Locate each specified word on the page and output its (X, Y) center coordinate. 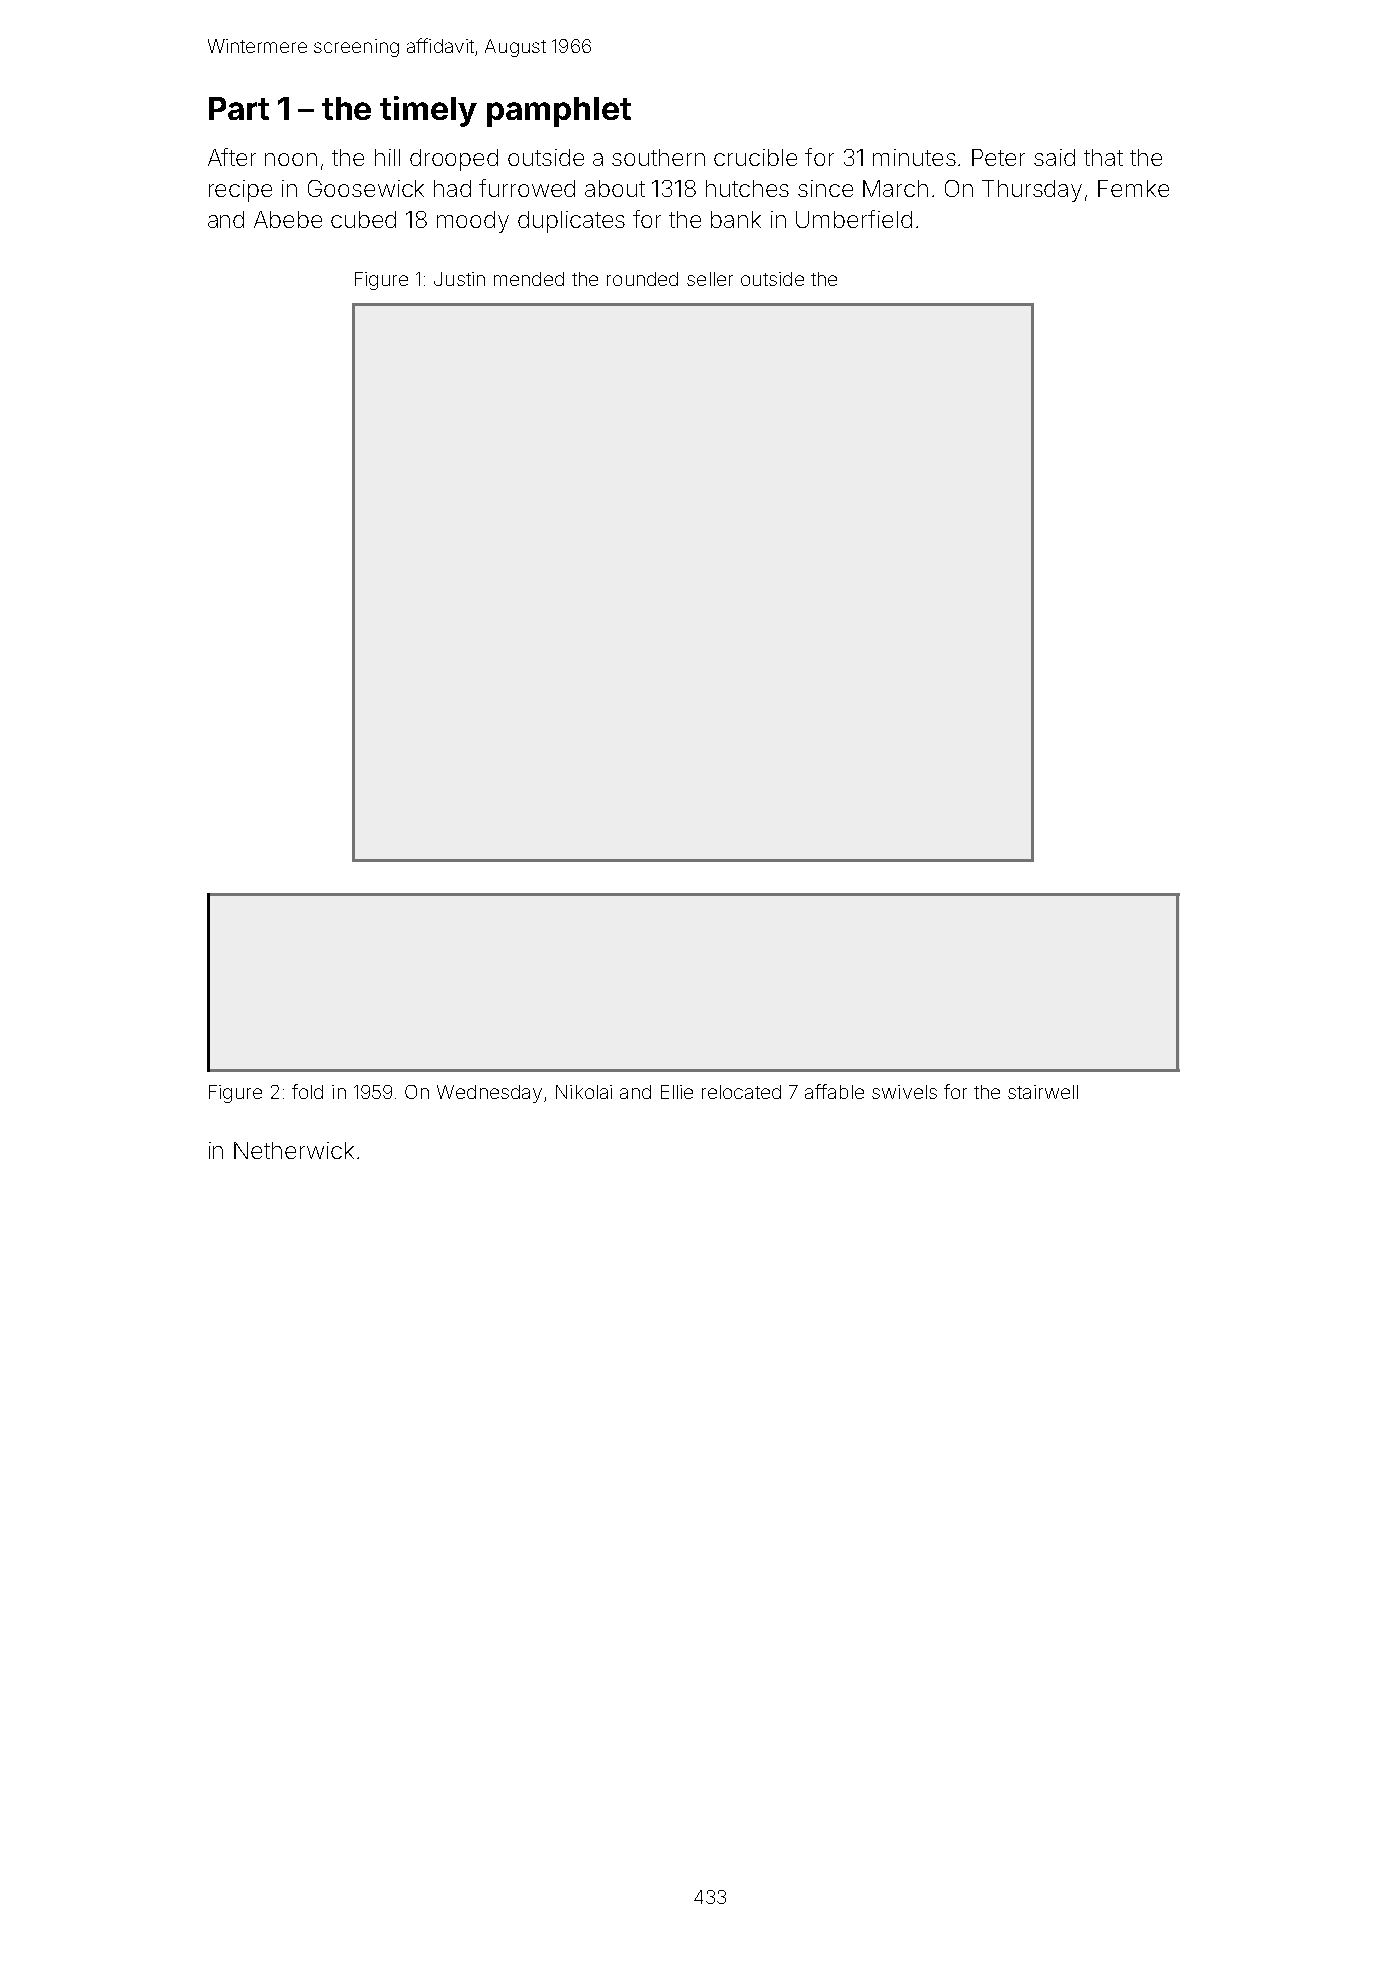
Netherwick (294, 1150)
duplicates (571, 222)
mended (529, 279)
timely (428, 111)
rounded (642, 279)
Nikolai (584, 1092)
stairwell (1043, 1092)
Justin (459, 279)
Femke (1133, 188)
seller (710, 279)
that (1103, 157)
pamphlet (559, 112)
